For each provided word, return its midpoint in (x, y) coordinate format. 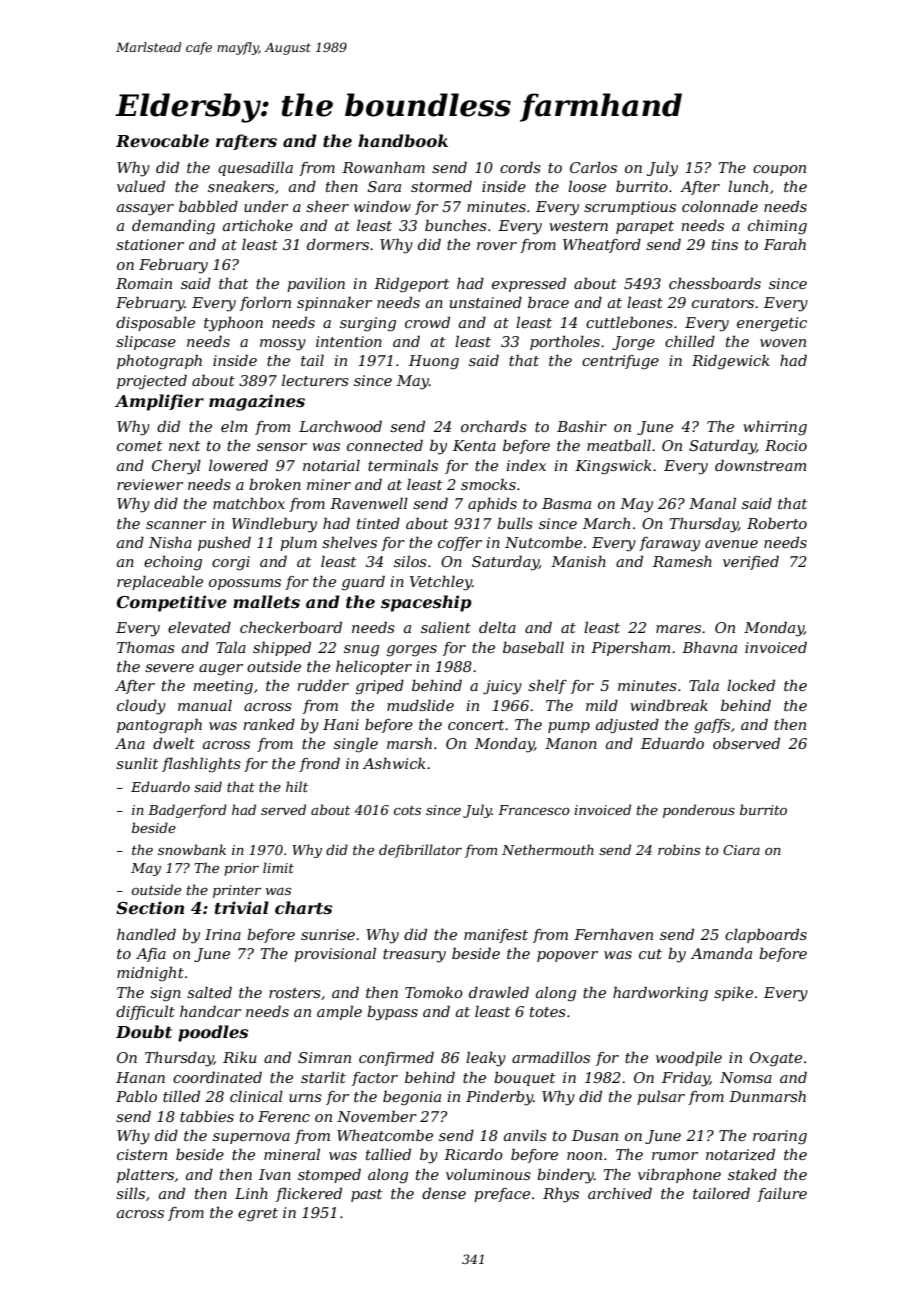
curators (723, 303)
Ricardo (473, 1154)
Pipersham (630, 649)
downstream (760, 465)
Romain (144, 283)
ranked (269, 724)
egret (258, 1215)
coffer (460, 544)
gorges (412, 651)
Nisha (170, 542)
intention (349, 341)
